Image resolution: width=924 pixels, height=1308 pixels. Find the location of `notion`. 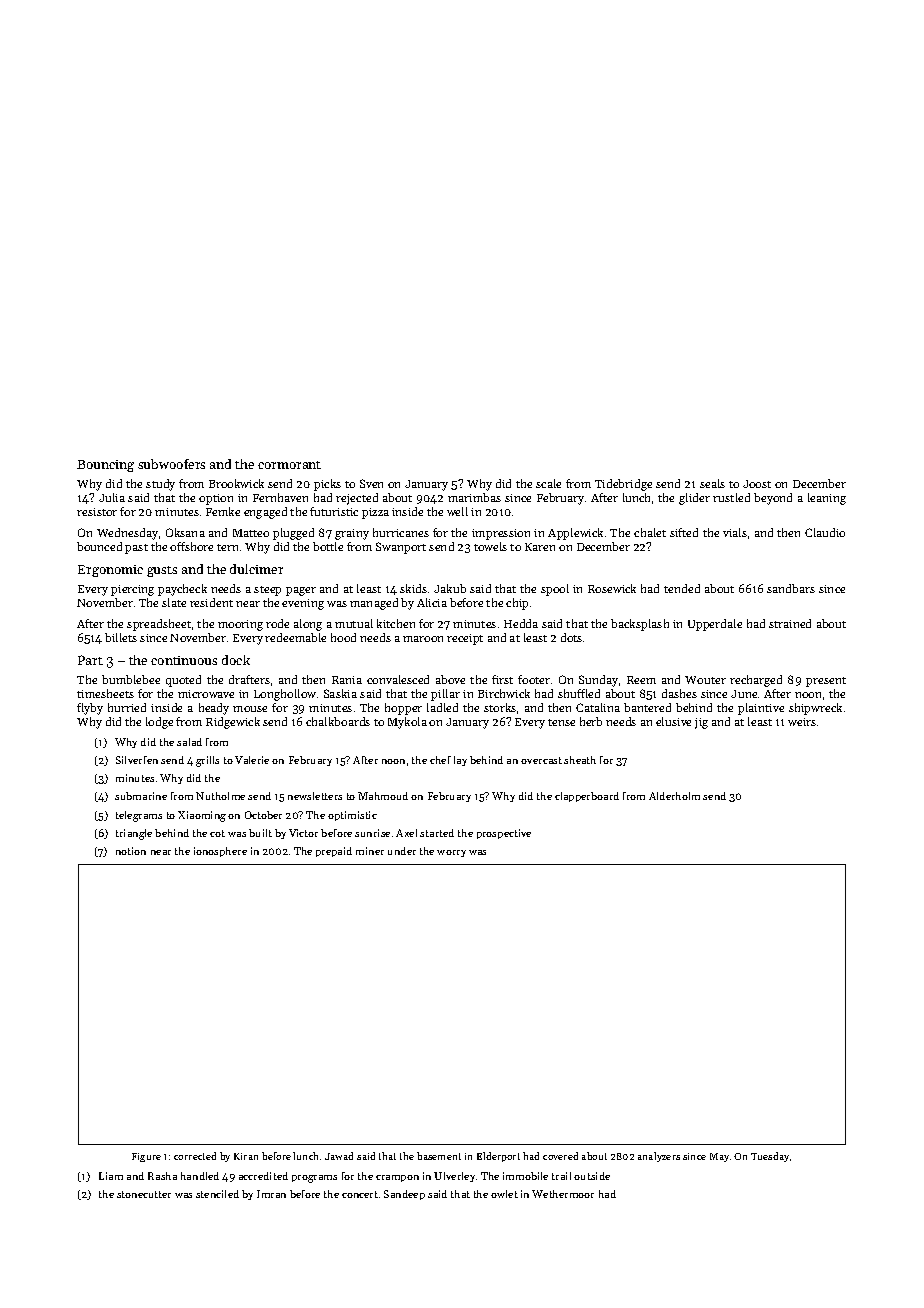

notion is located at coordinates (131, 851).
